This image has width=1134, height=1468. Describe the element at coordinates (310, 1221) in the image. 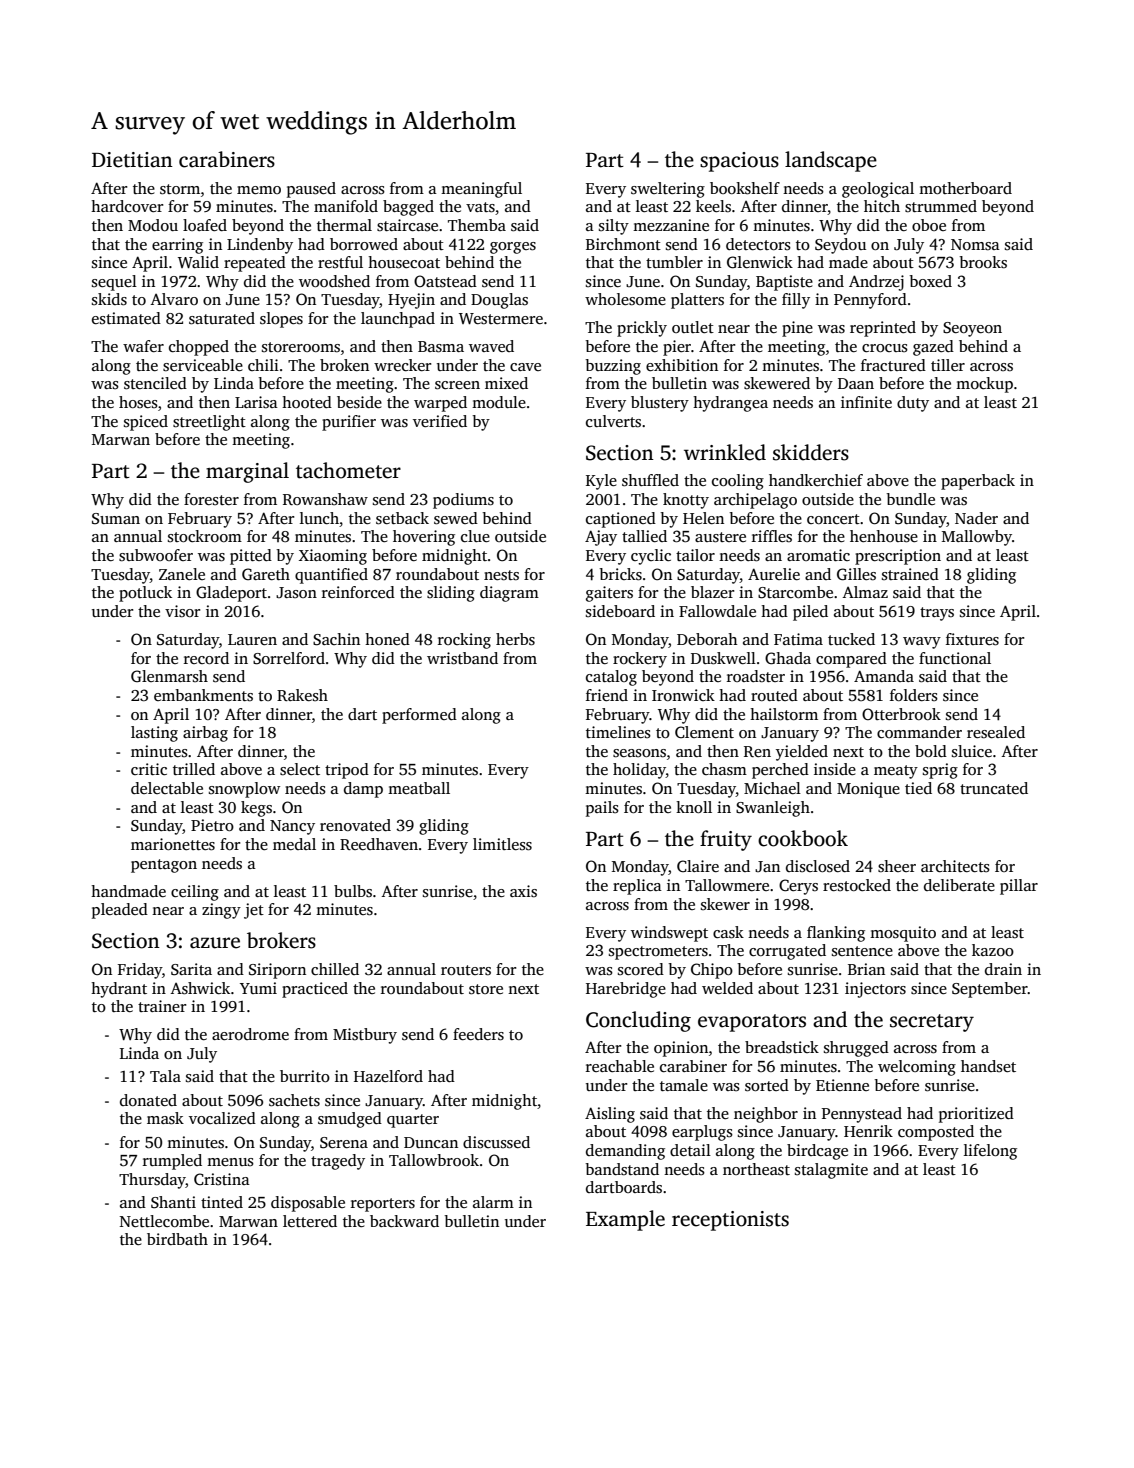

I see `lettered` at that location.
